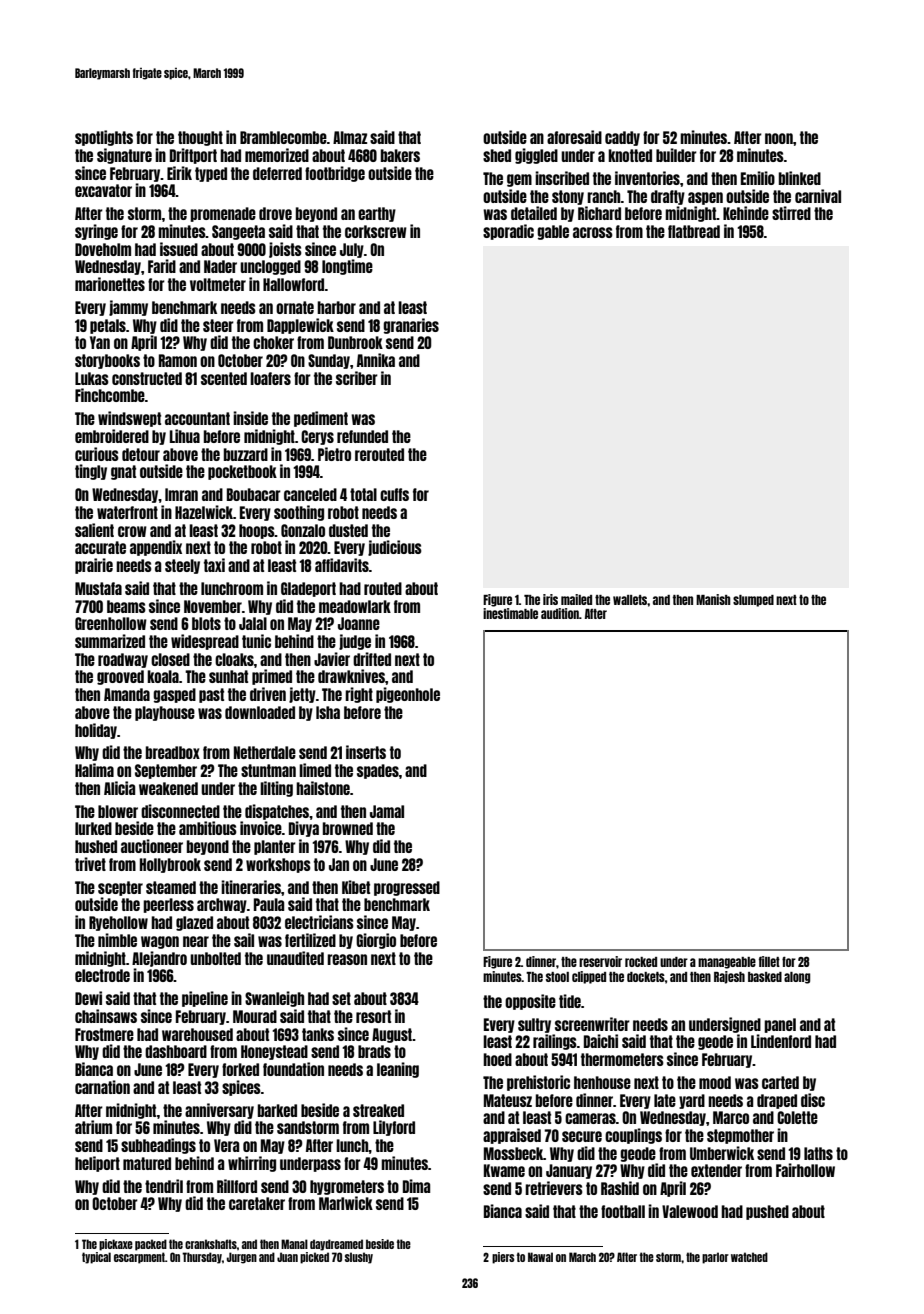 This screenshot has height=1314, width=924. I want to click on Daichi, so click(601, 1041).
